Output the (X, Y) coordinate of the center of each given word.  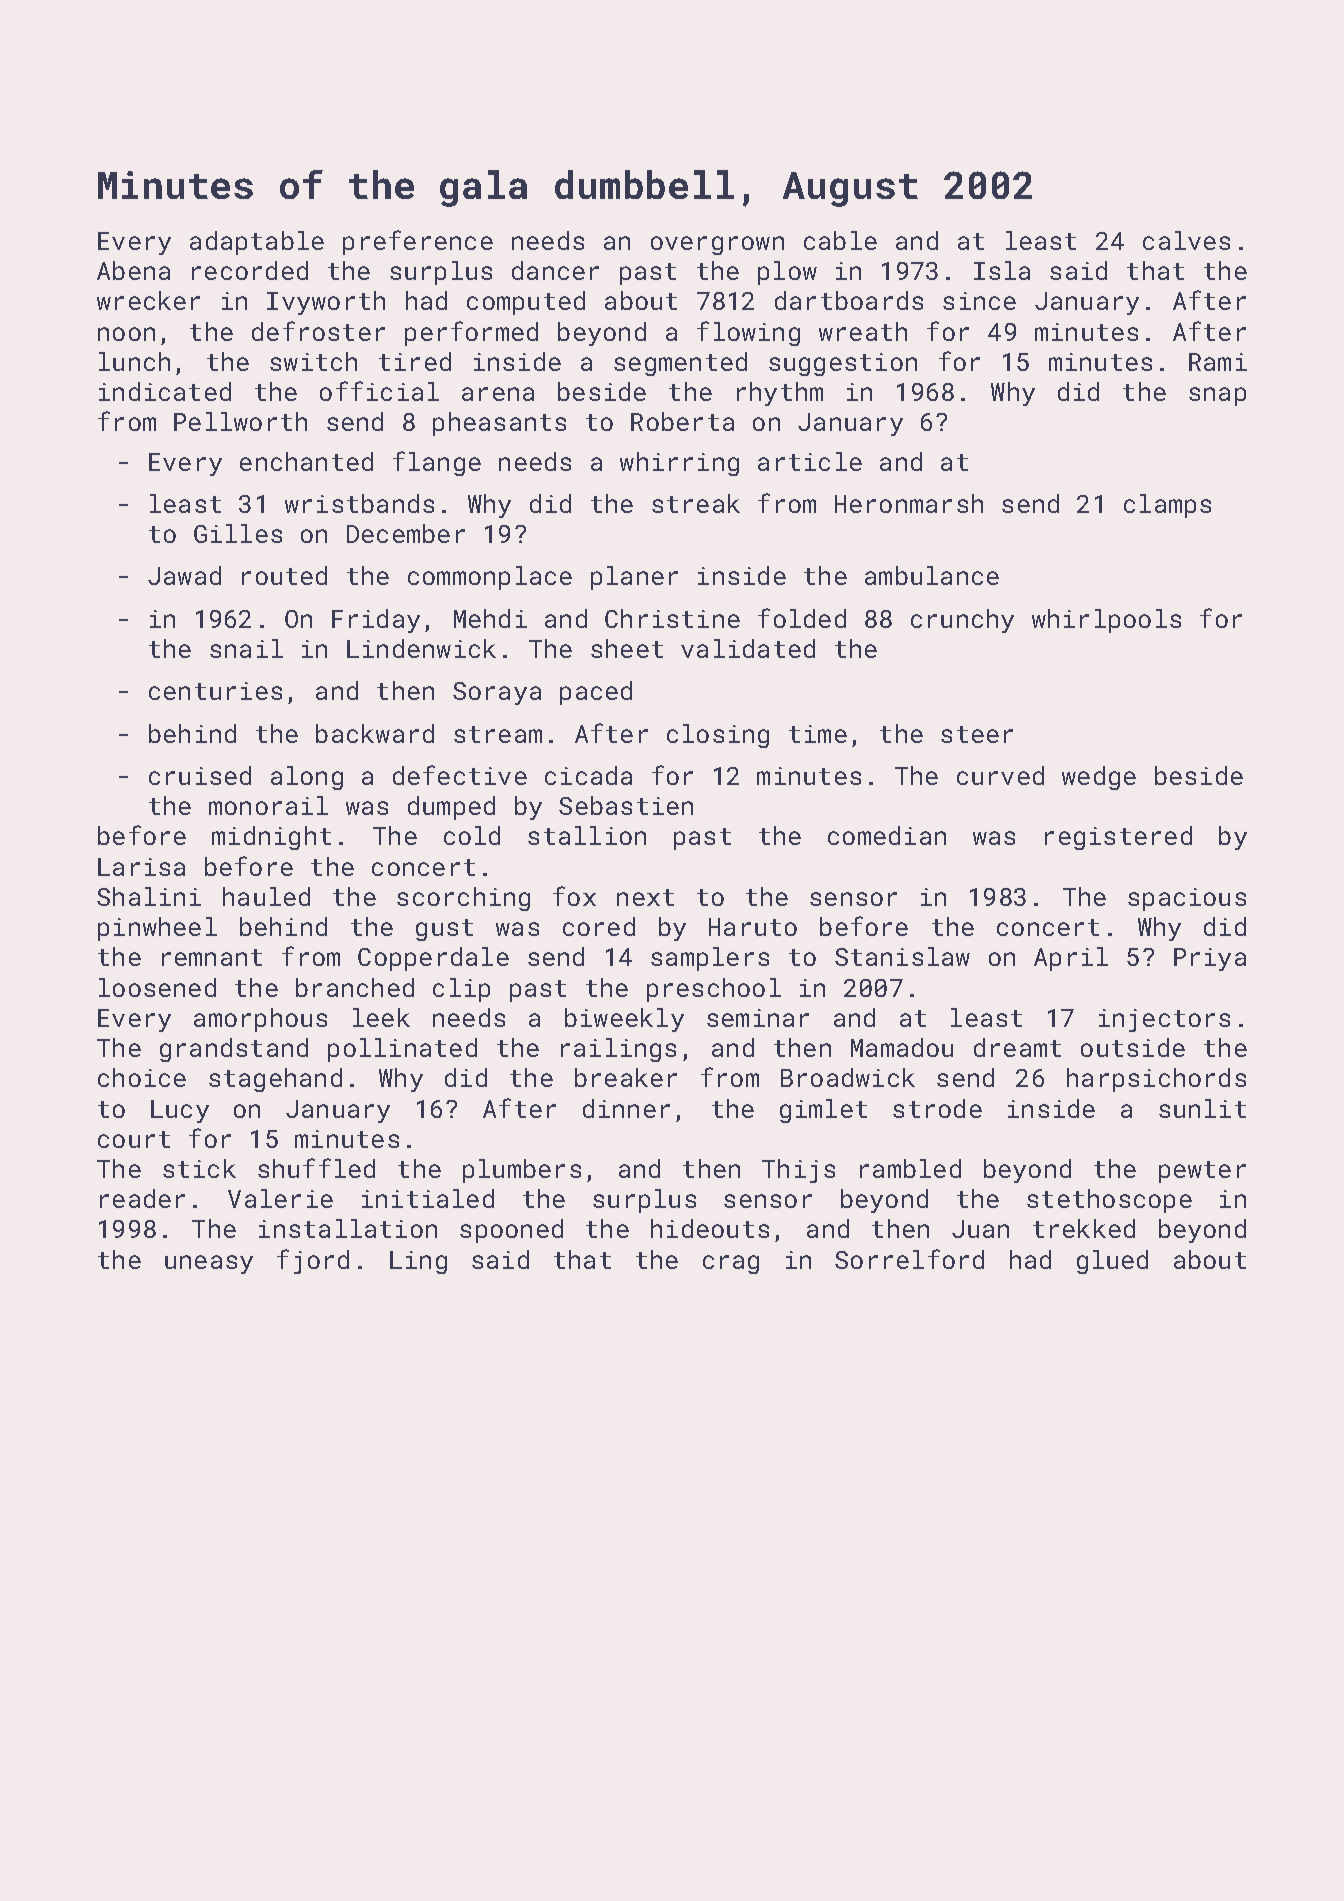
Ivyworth (326, 303)
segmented (680, 364)
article (810, 461)
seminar (758, 1018)
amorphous (260, 1020)
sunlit (1202, 1108)
